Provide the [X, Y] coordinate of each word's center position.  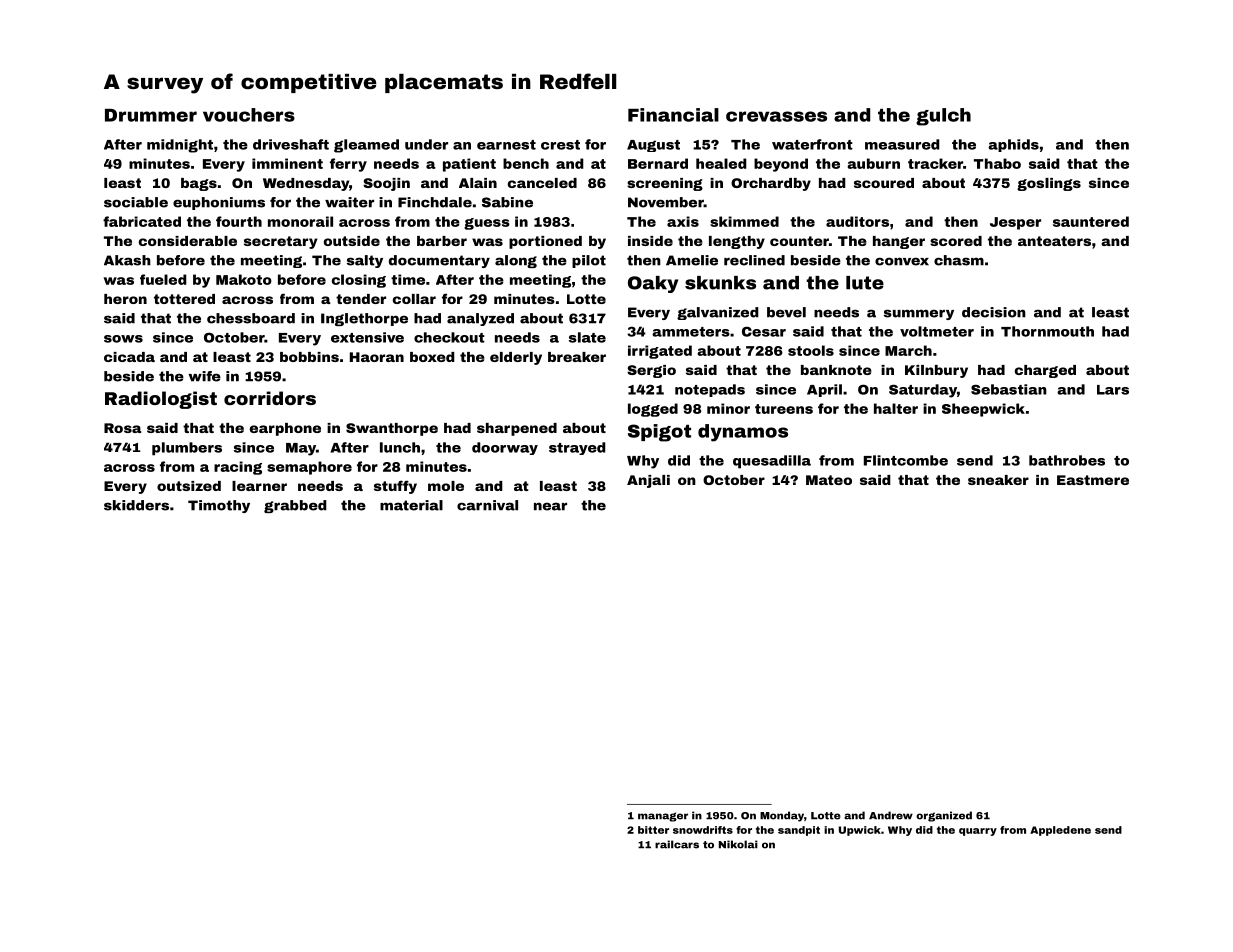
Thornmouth [1047, 331]
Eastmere [1093, 480]
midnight [180, 146]
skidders [136, 505]
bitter [653, 830]
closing [359, 281]
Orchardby [771, 184]
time [408, 279]
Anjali [648, 481]
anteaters [1054, 241]
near [550, 506]
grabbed [295, 506]
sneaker [998, 480]
